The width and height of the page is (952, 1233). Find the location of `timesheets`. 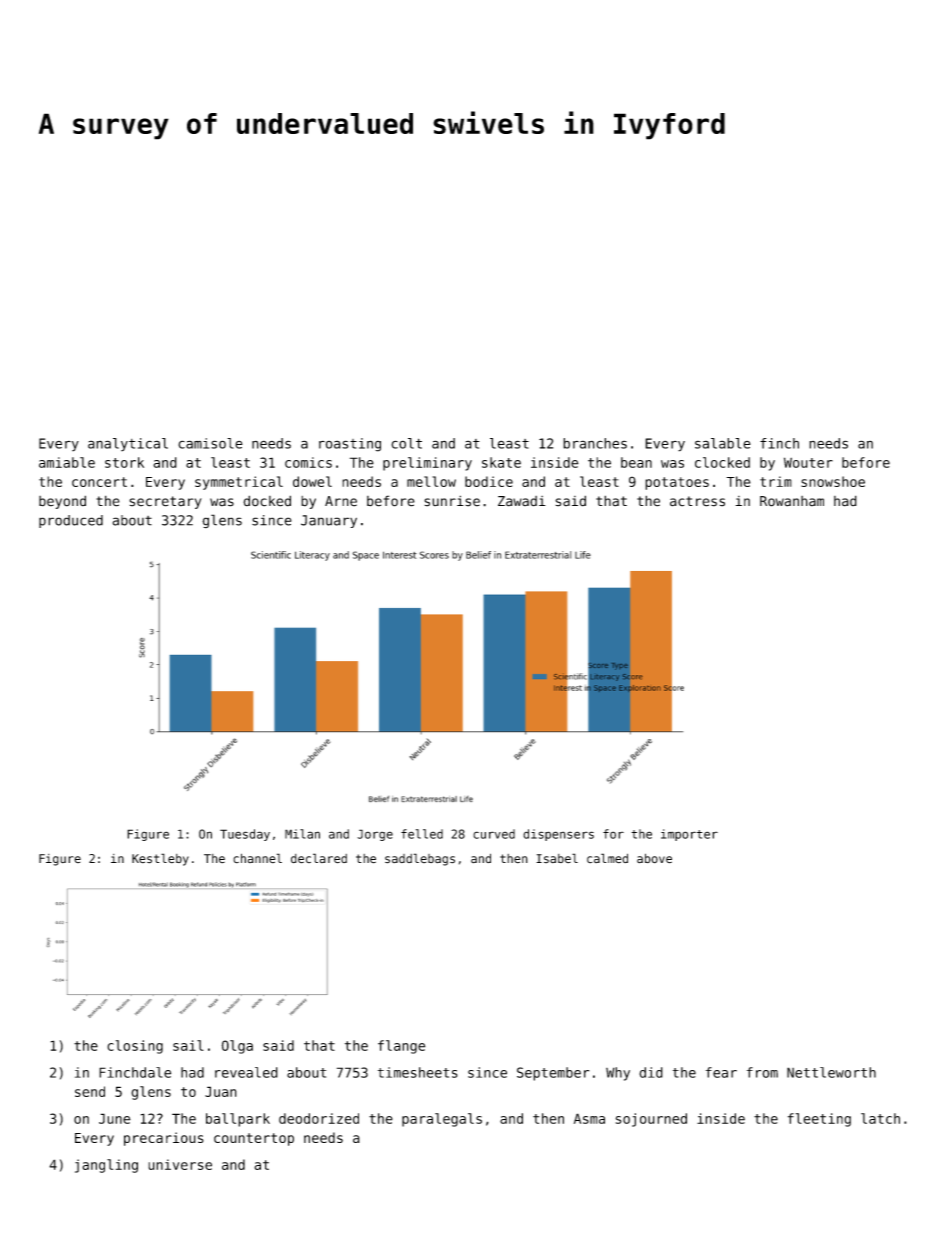

timesheets is located at coordinates (418, 1072).
